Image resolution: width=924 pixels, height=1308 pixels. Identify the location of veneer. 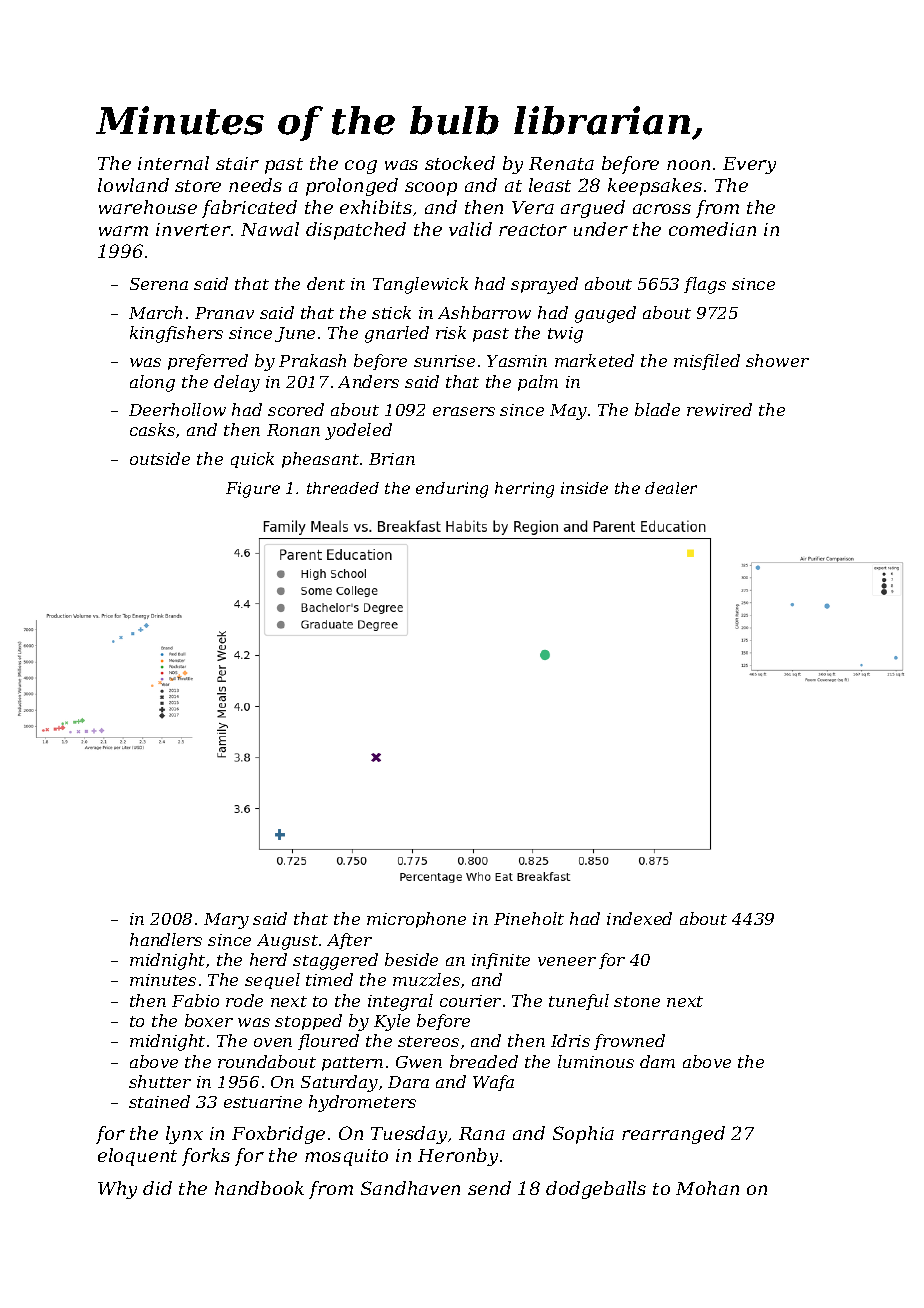
(567, 961).
